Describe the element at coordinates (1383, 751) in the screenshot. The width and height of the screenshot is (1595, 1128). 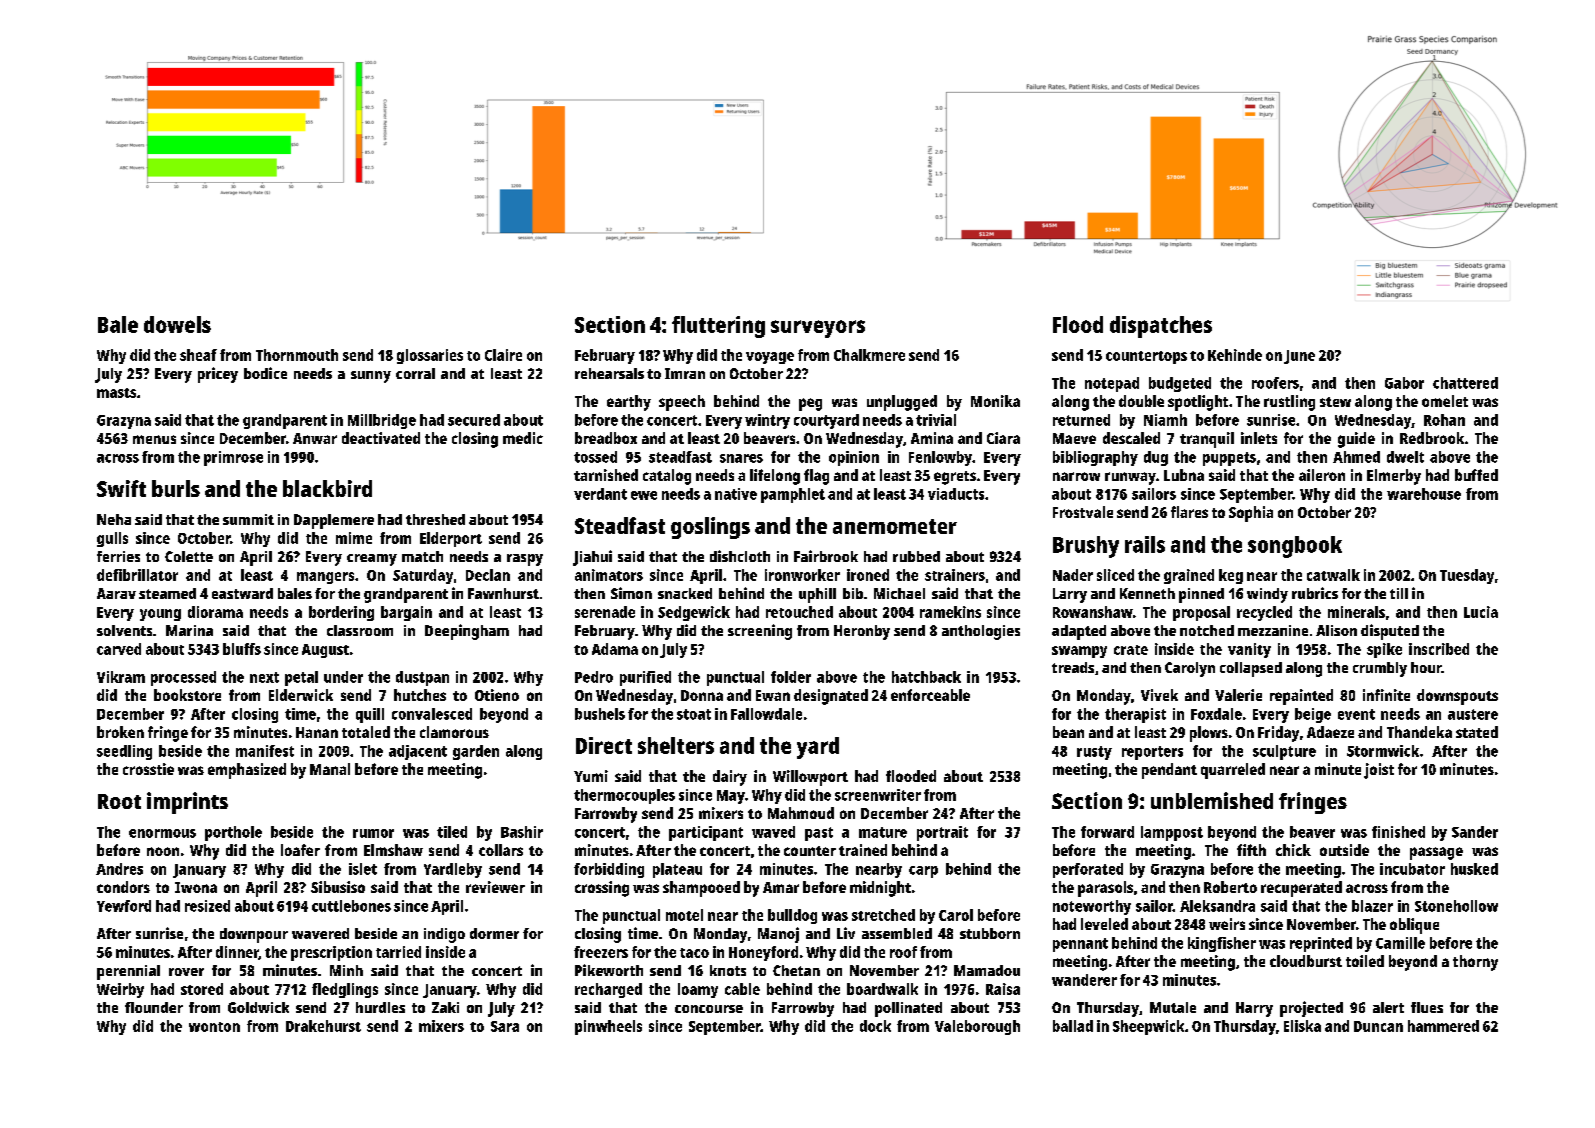
I see `Stormwick` at that location.
